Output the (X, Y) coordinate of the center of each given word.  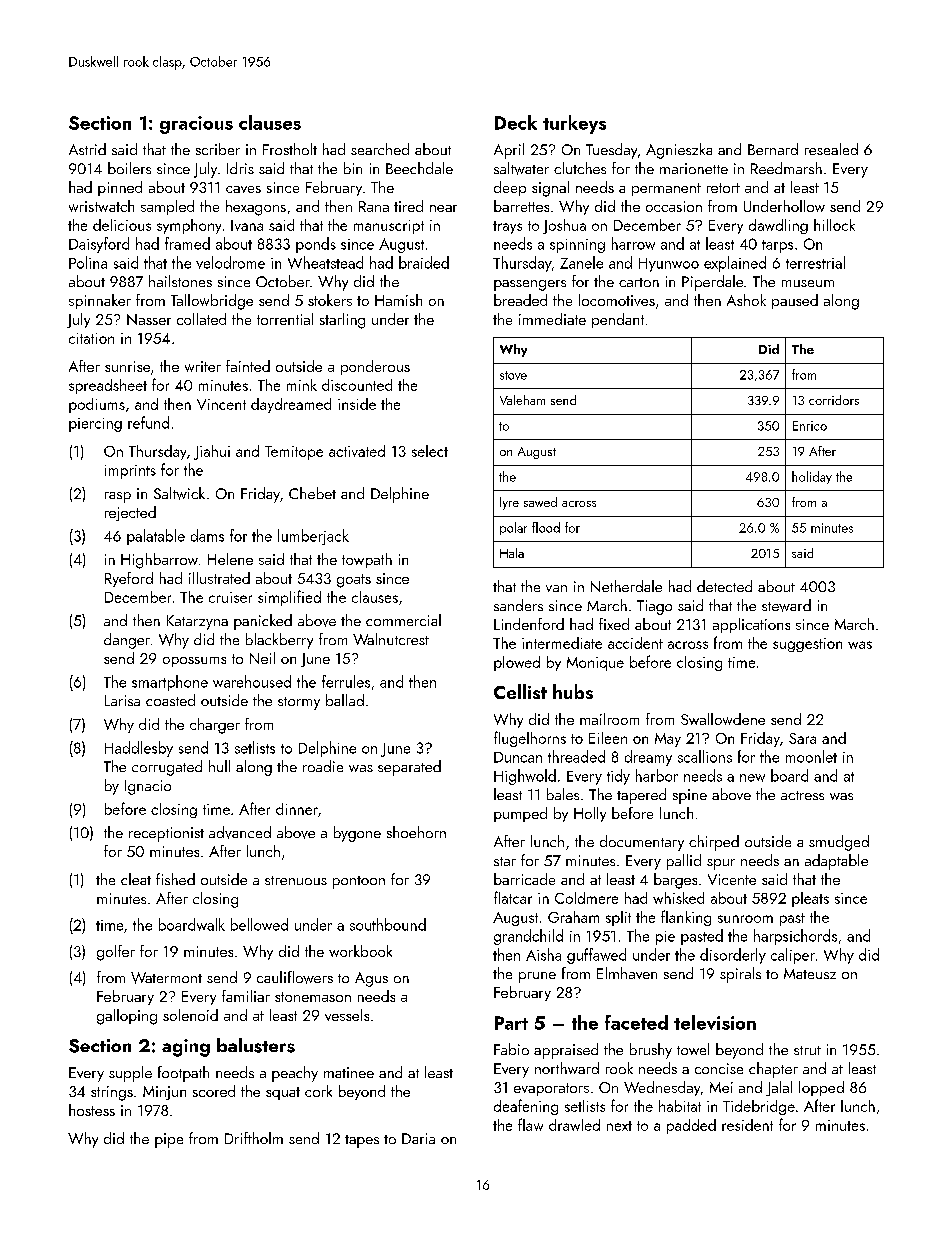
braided (424, 262)
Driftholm (254, 1138)
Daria (418, 1138)
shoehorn (416, 832)
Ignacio (148, 787)
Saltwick (179, 493)
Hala (512, 553)
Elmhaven (627, 973)
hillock (834, 225)
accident (635, 643)
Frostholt (290, 149)
